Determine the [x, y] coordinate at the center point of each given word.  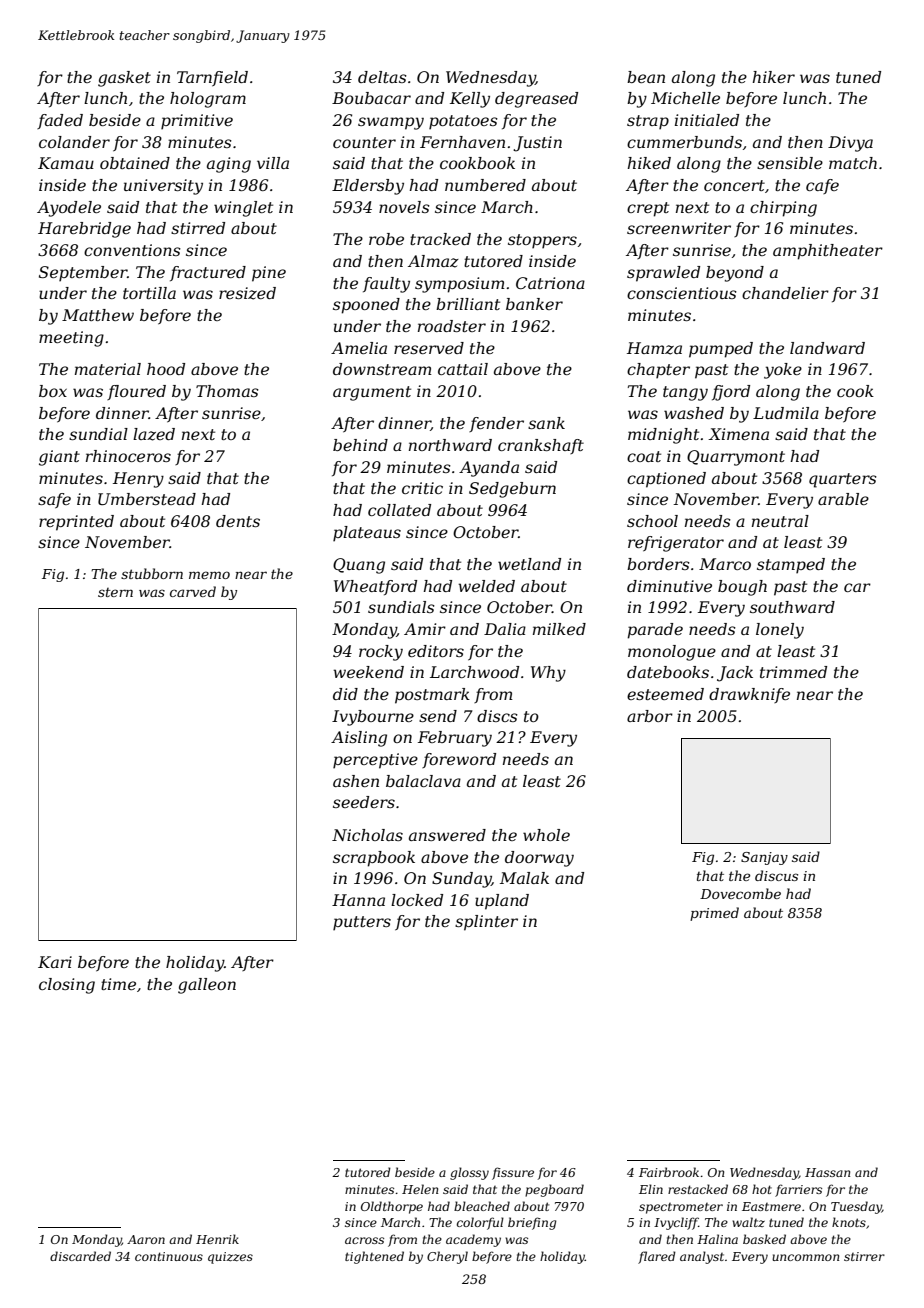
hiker [774, 77]
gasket [124, 79]
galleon [207, 986]
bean [646, 77]
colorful [480, 1223]
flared [657, 1257]
